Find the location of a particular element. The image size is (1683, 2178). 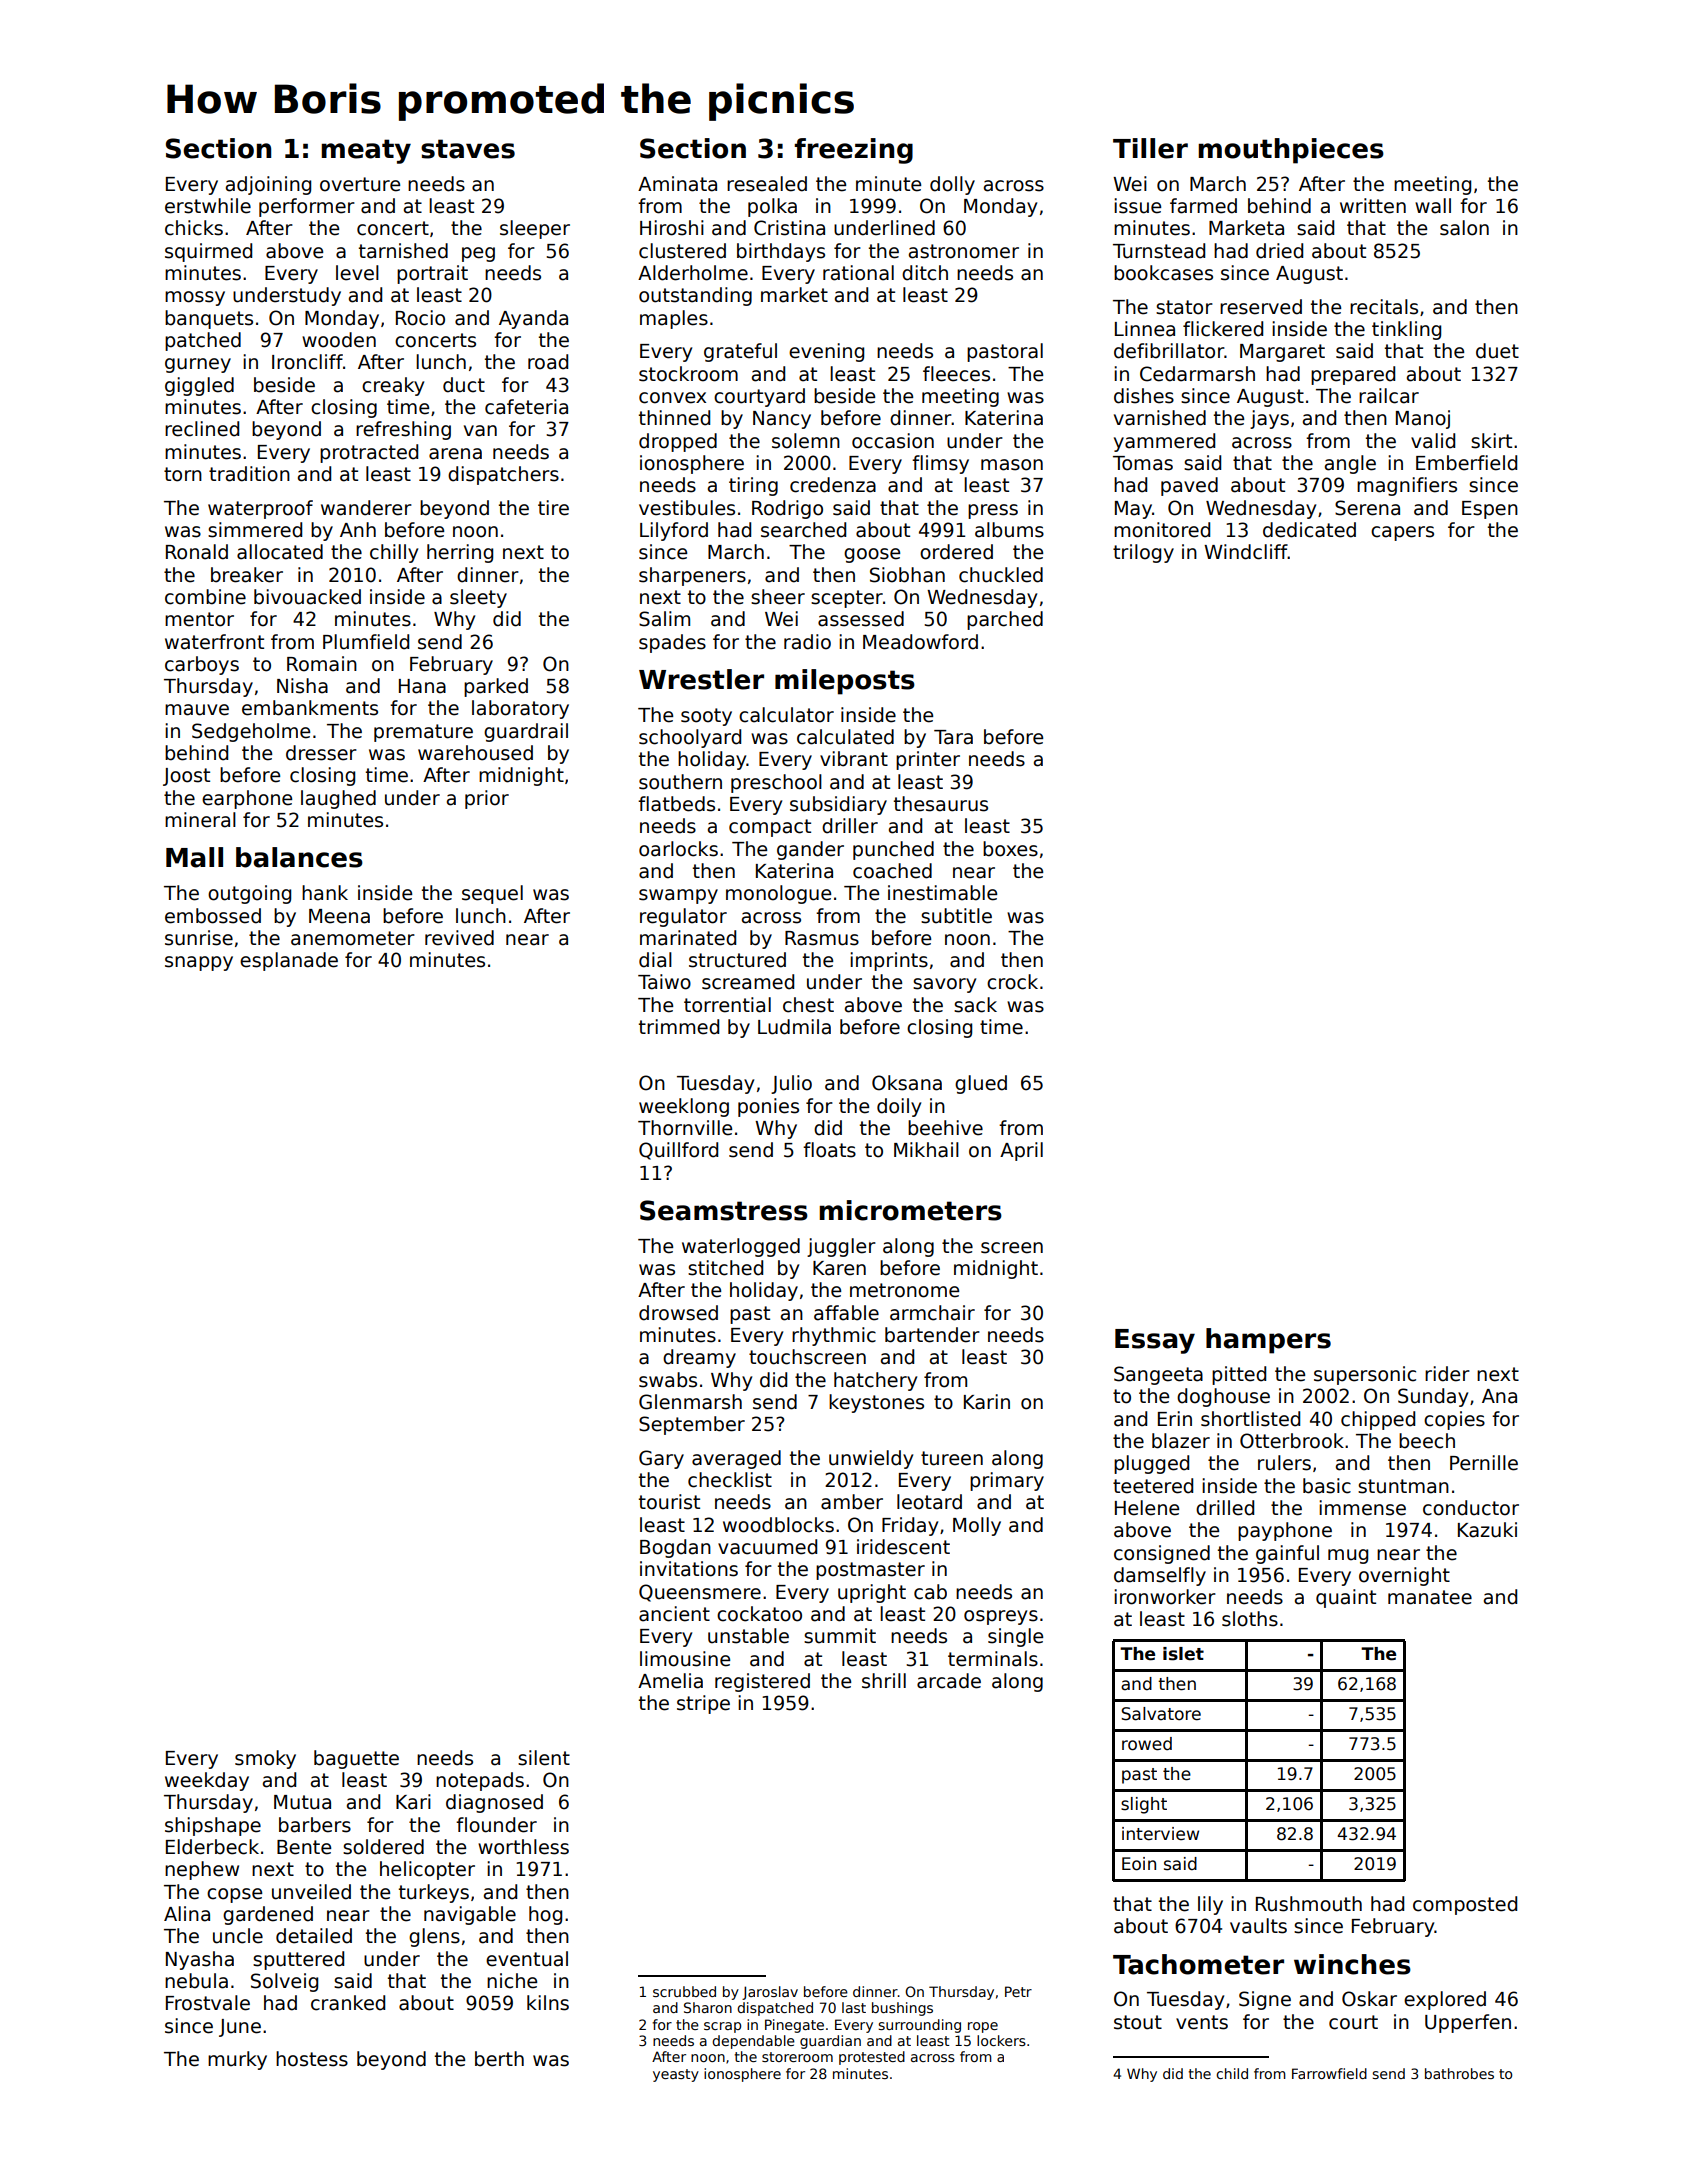

boxes is located at coordinates (1010, 849).
